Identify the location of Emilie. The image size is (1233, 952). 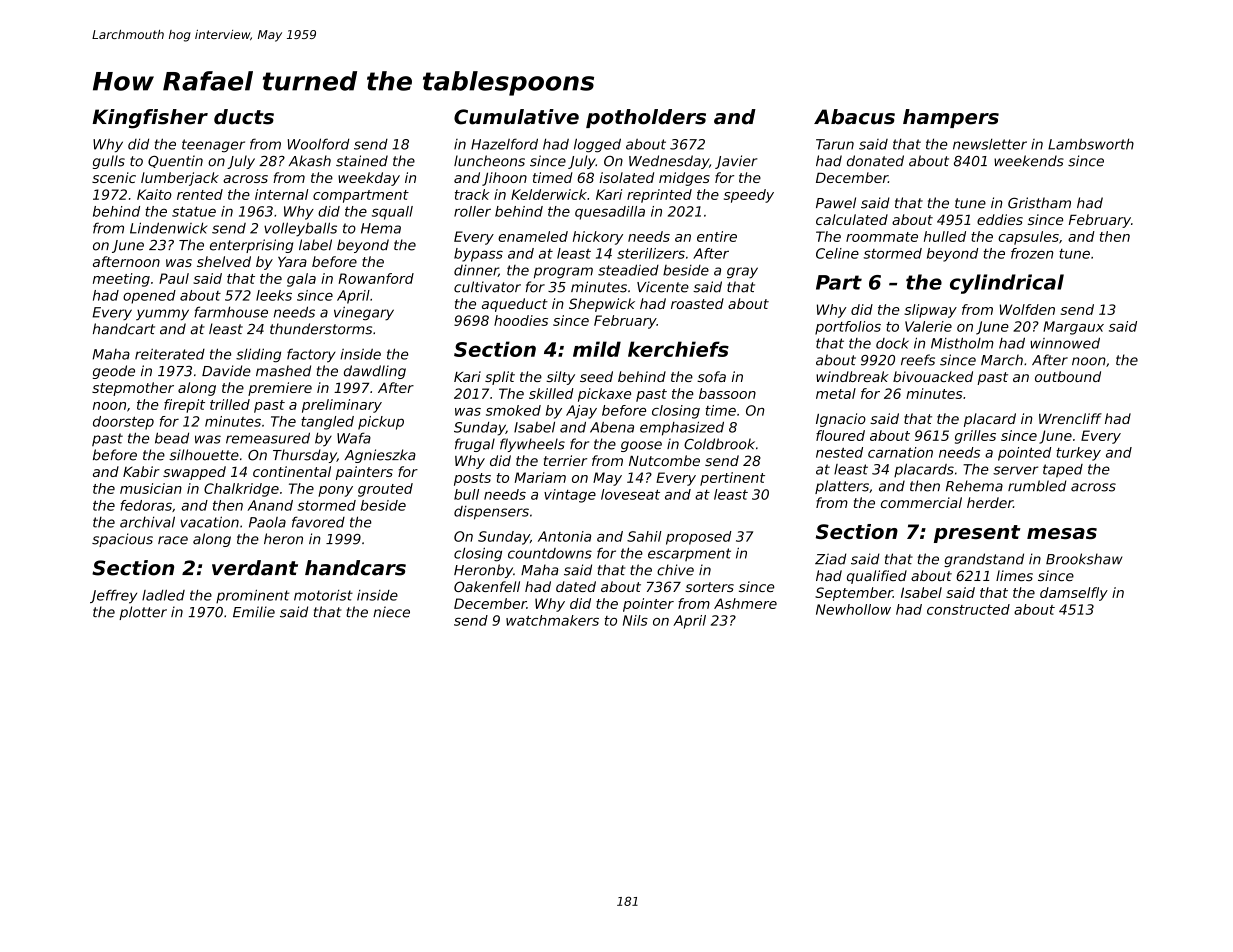
(254, 612).
